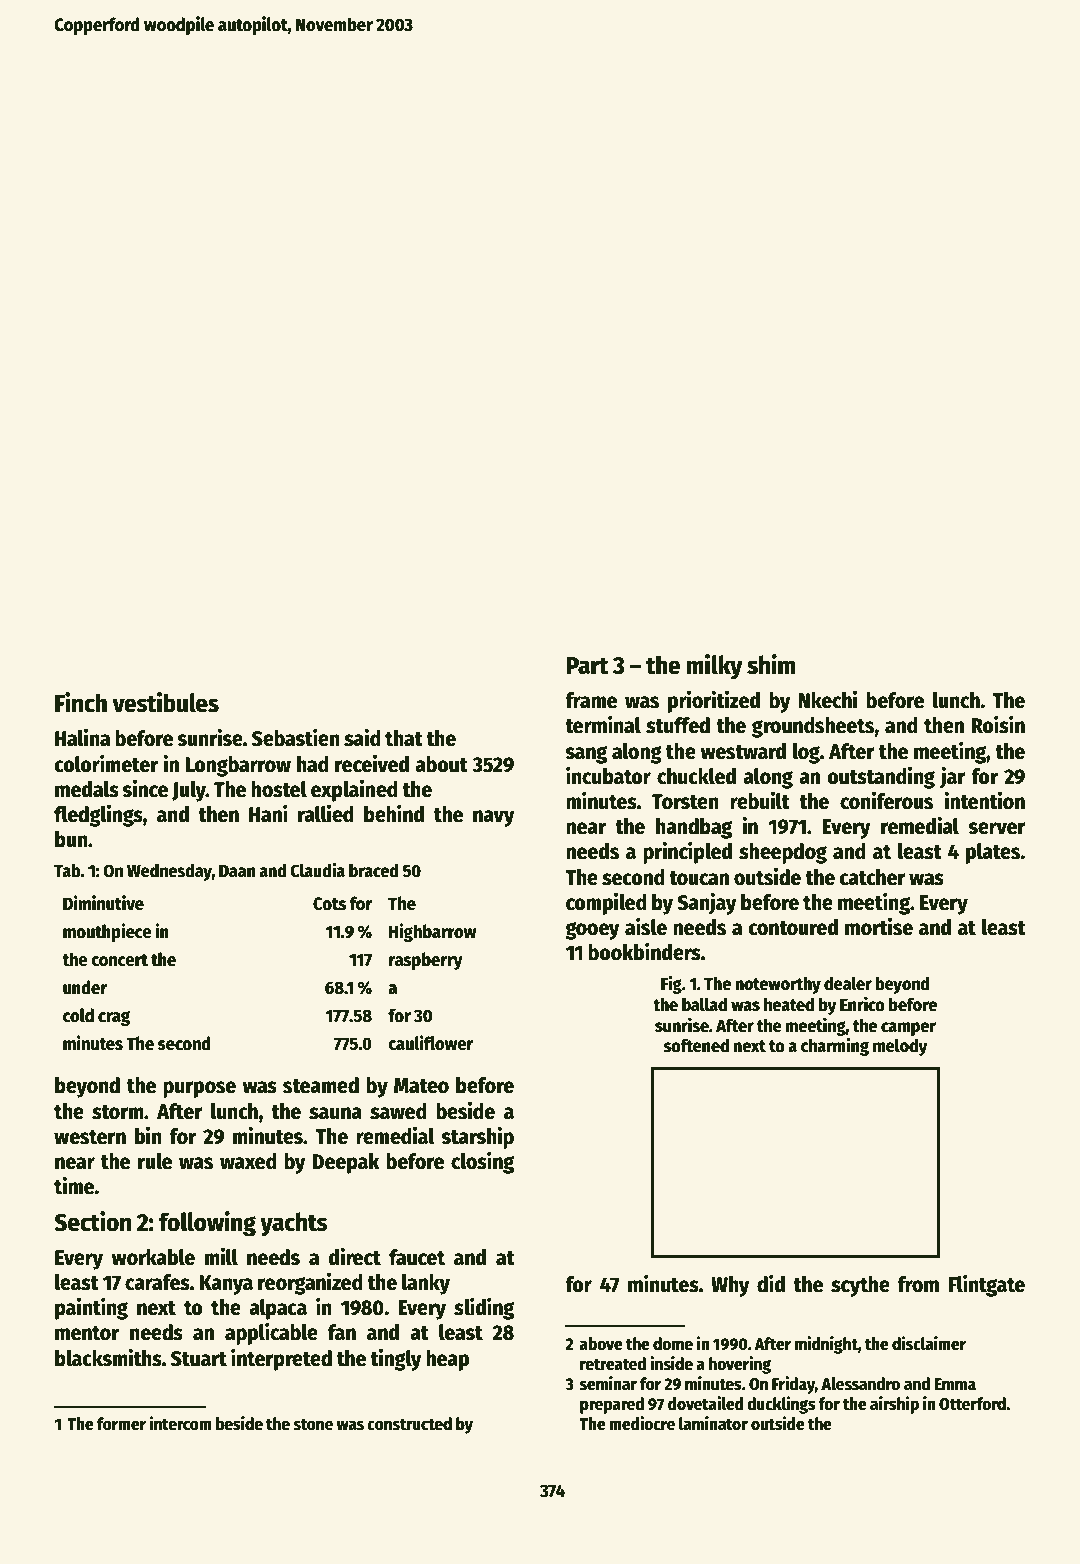 The width and height of the screenshot is (1080, 1564). I want to click on bookbinders, so click(644, 952).
